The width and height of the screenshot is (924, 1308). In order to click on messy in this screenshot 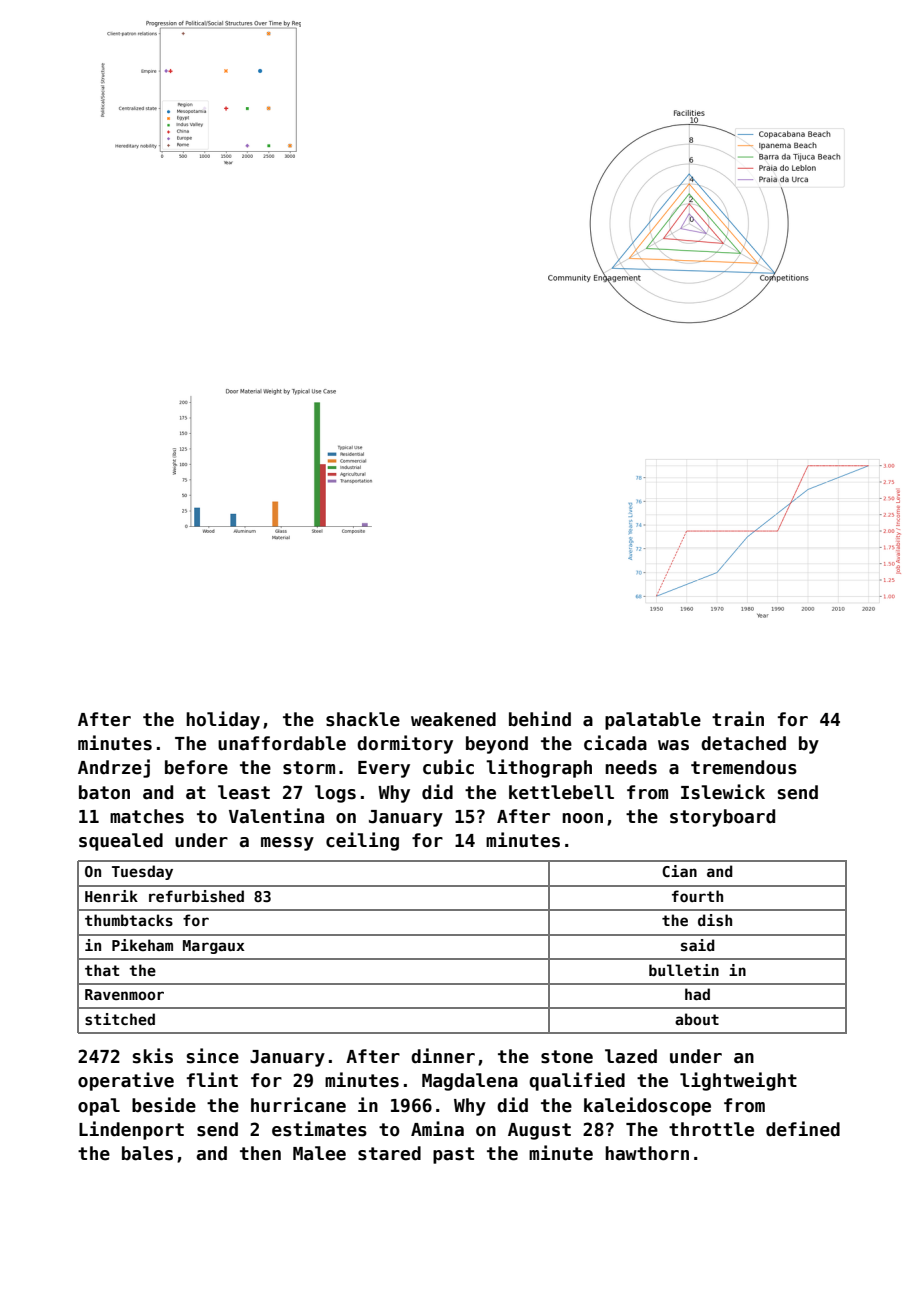, I will do `click(287, 844)`.
